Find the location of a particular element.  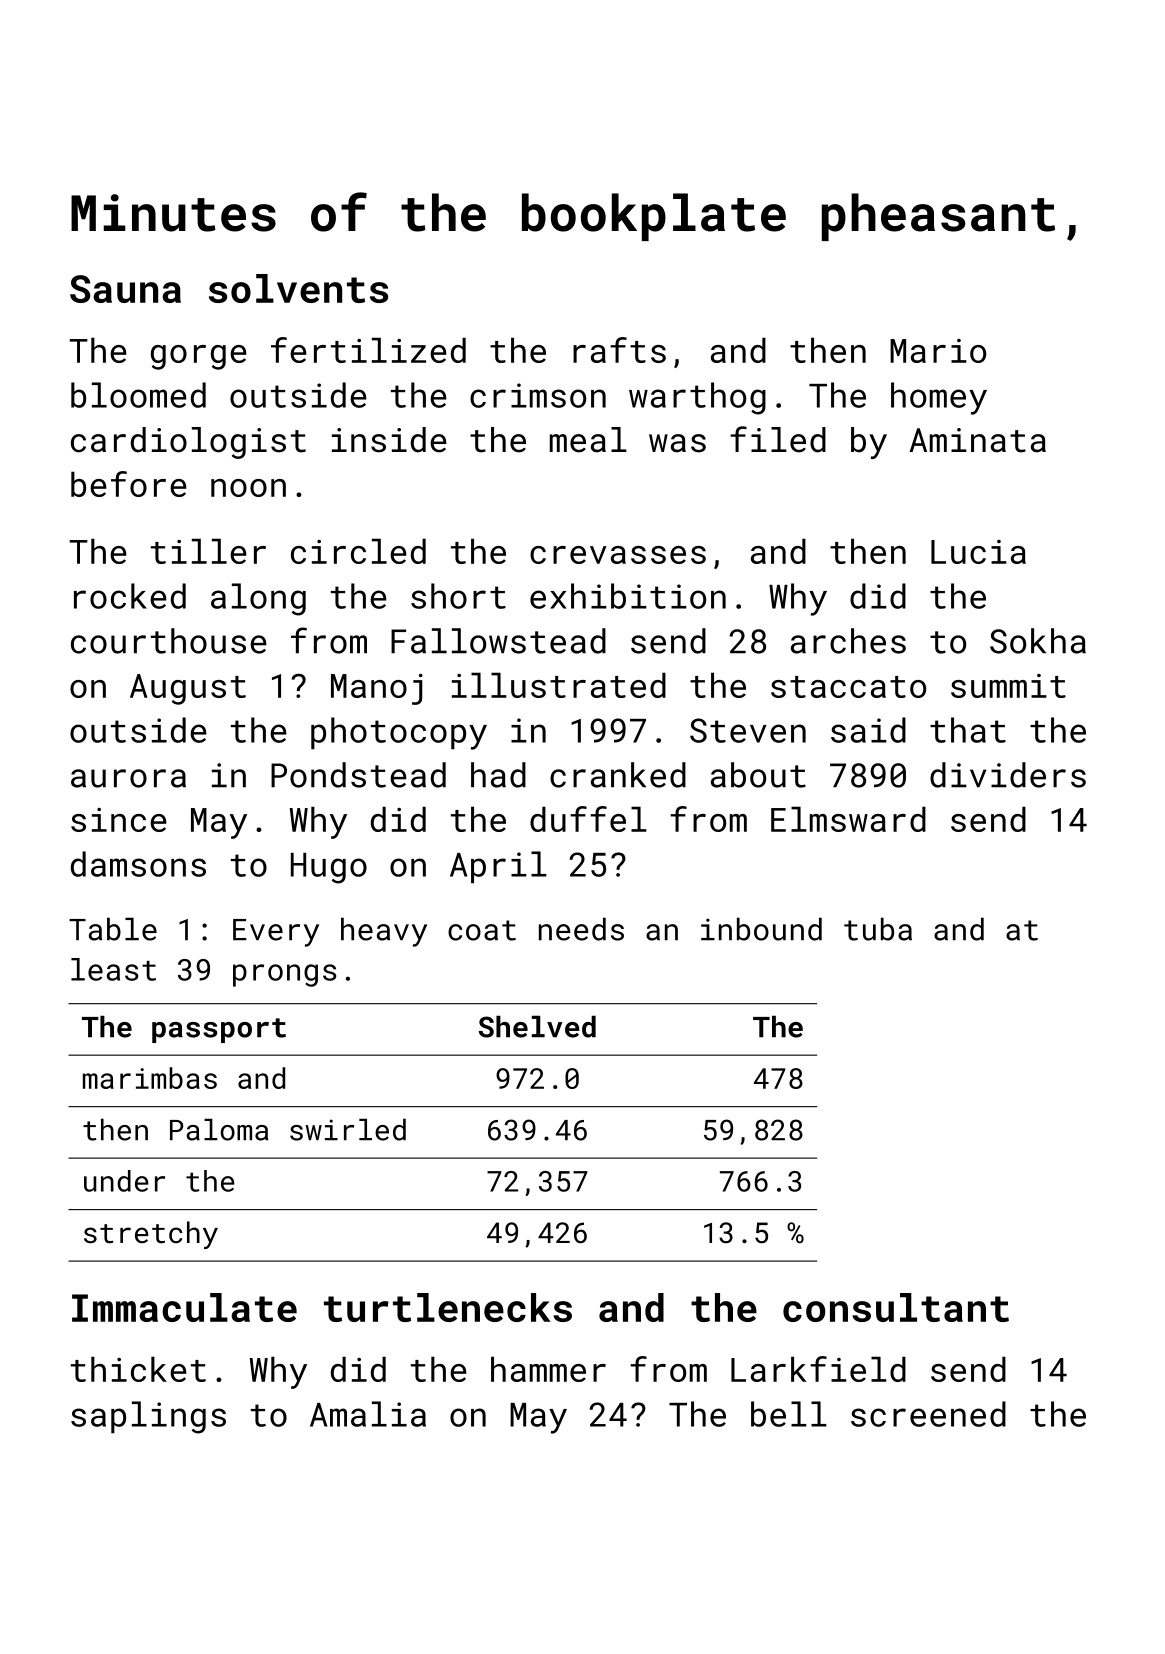

thicket is located at coordinates (138, 1369).
